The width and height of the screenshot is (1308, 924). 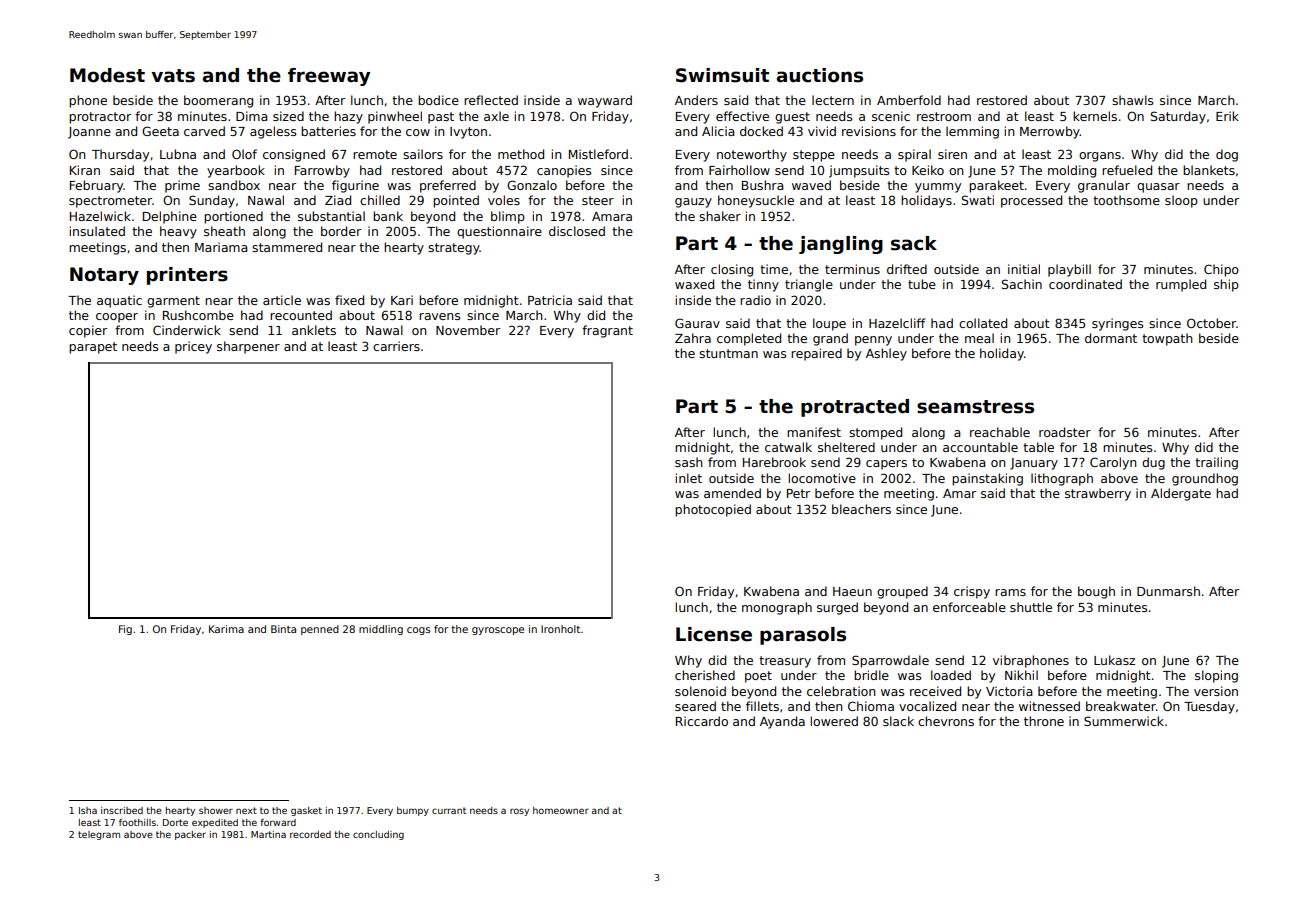 What do you see at coordinates (820, 75) in the screenshot?
I see `auctions` at bounding box center [820, 75].
